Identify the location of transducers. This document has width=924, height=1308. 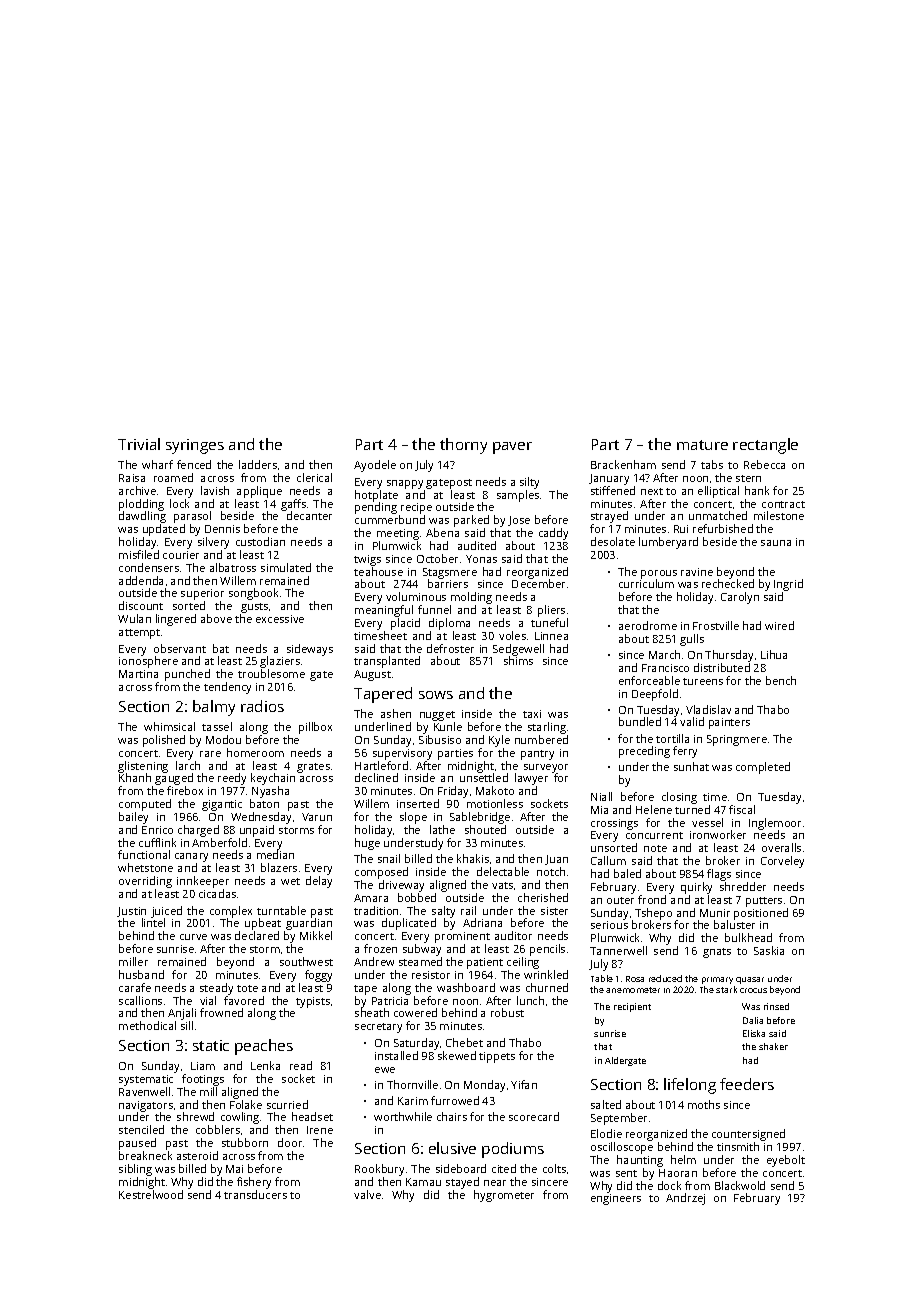
(255, 1194).
